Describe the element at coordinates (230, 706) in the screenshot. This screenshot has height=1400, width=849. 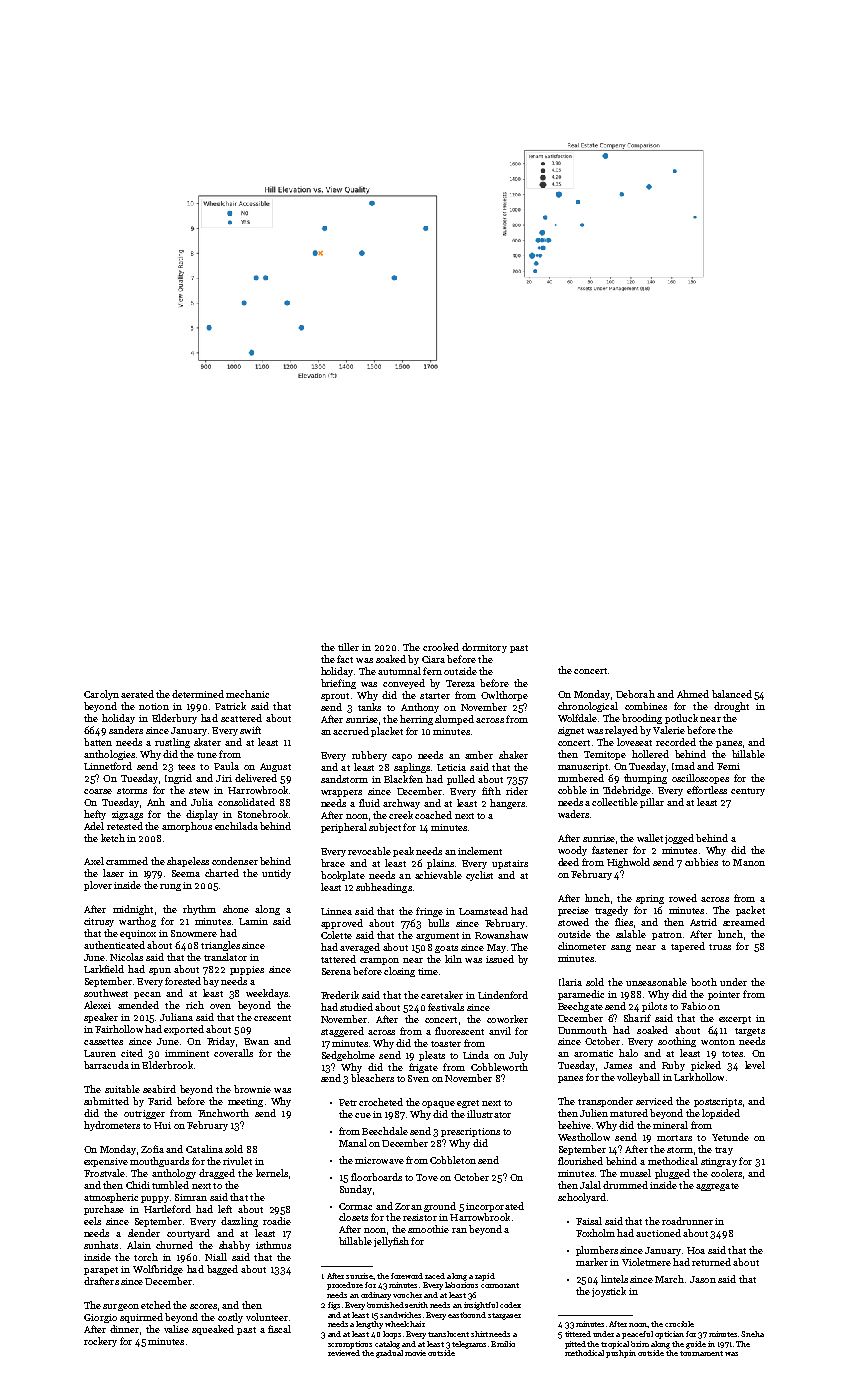
I see `Patrick` at that location.
